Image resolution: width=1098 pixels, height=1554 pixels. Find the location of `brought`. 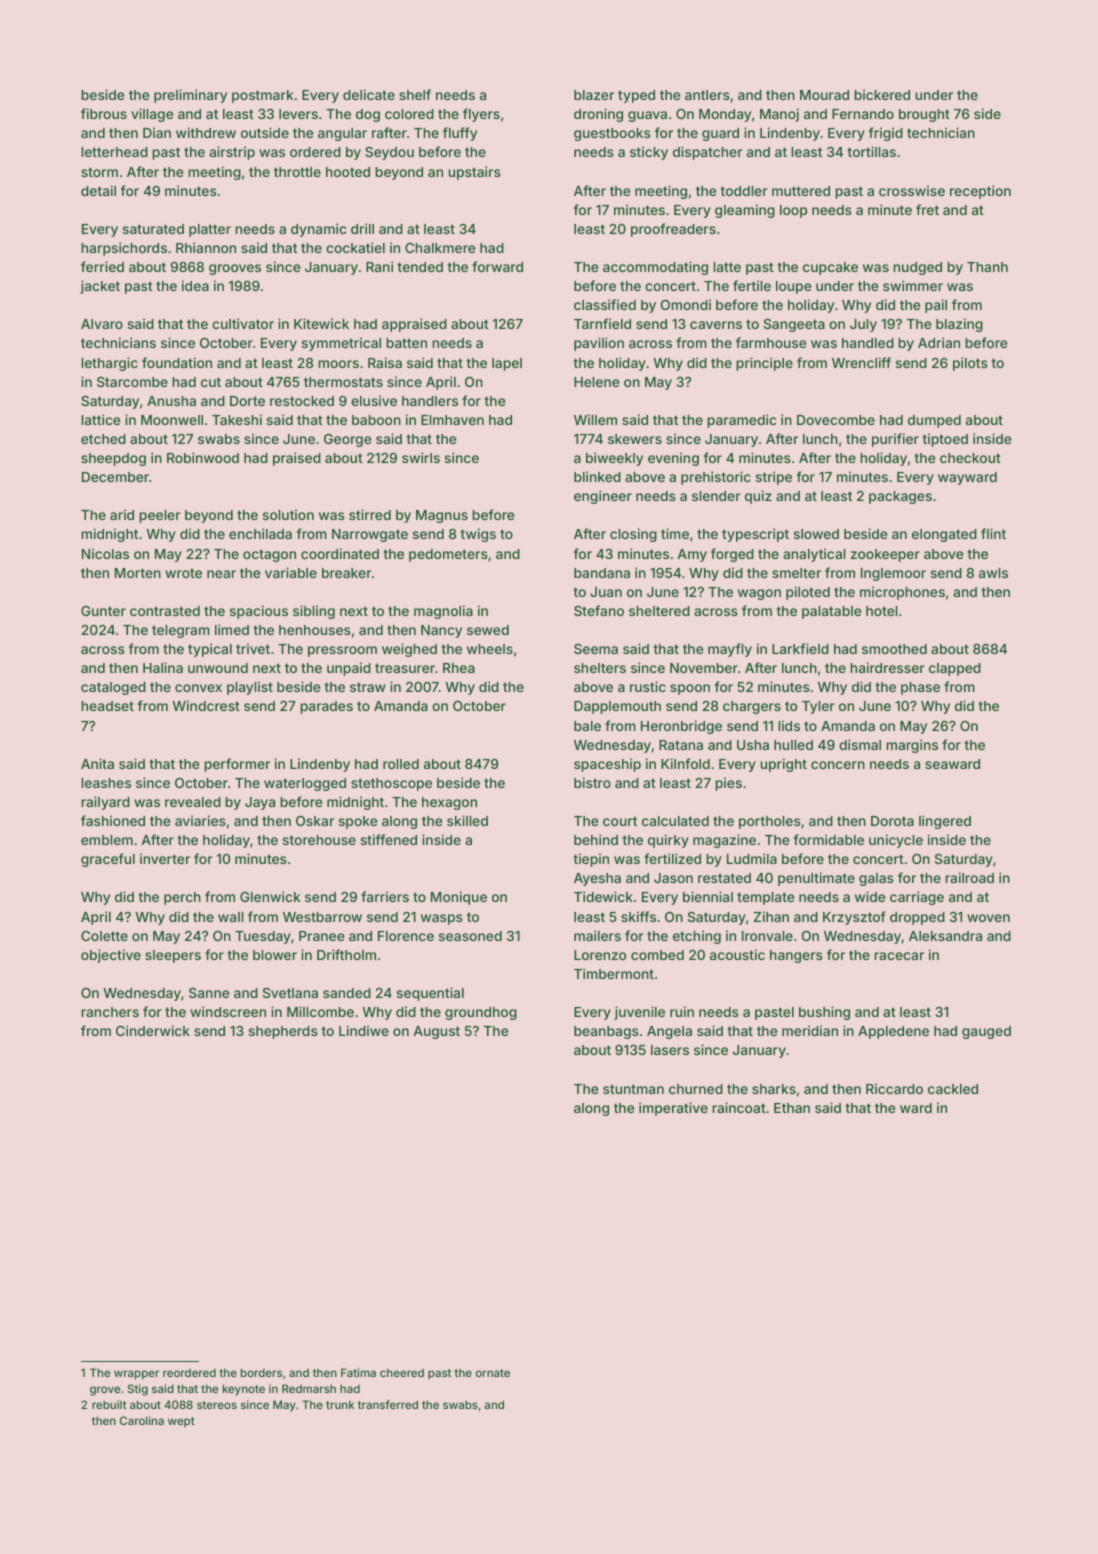

brought is located at coordinates (924, 115).
